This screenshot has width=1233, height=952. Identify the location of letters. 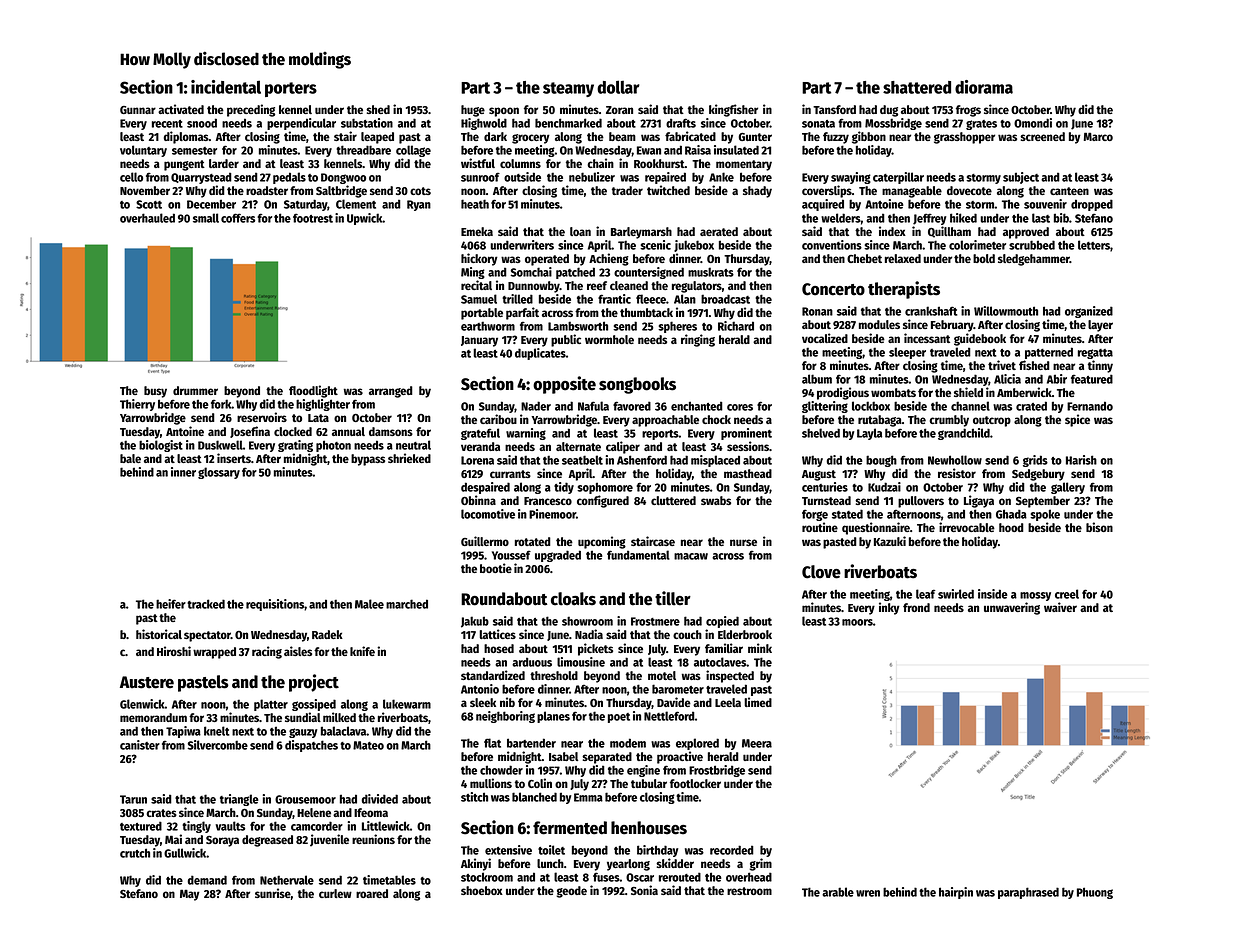
(1094, 245).
